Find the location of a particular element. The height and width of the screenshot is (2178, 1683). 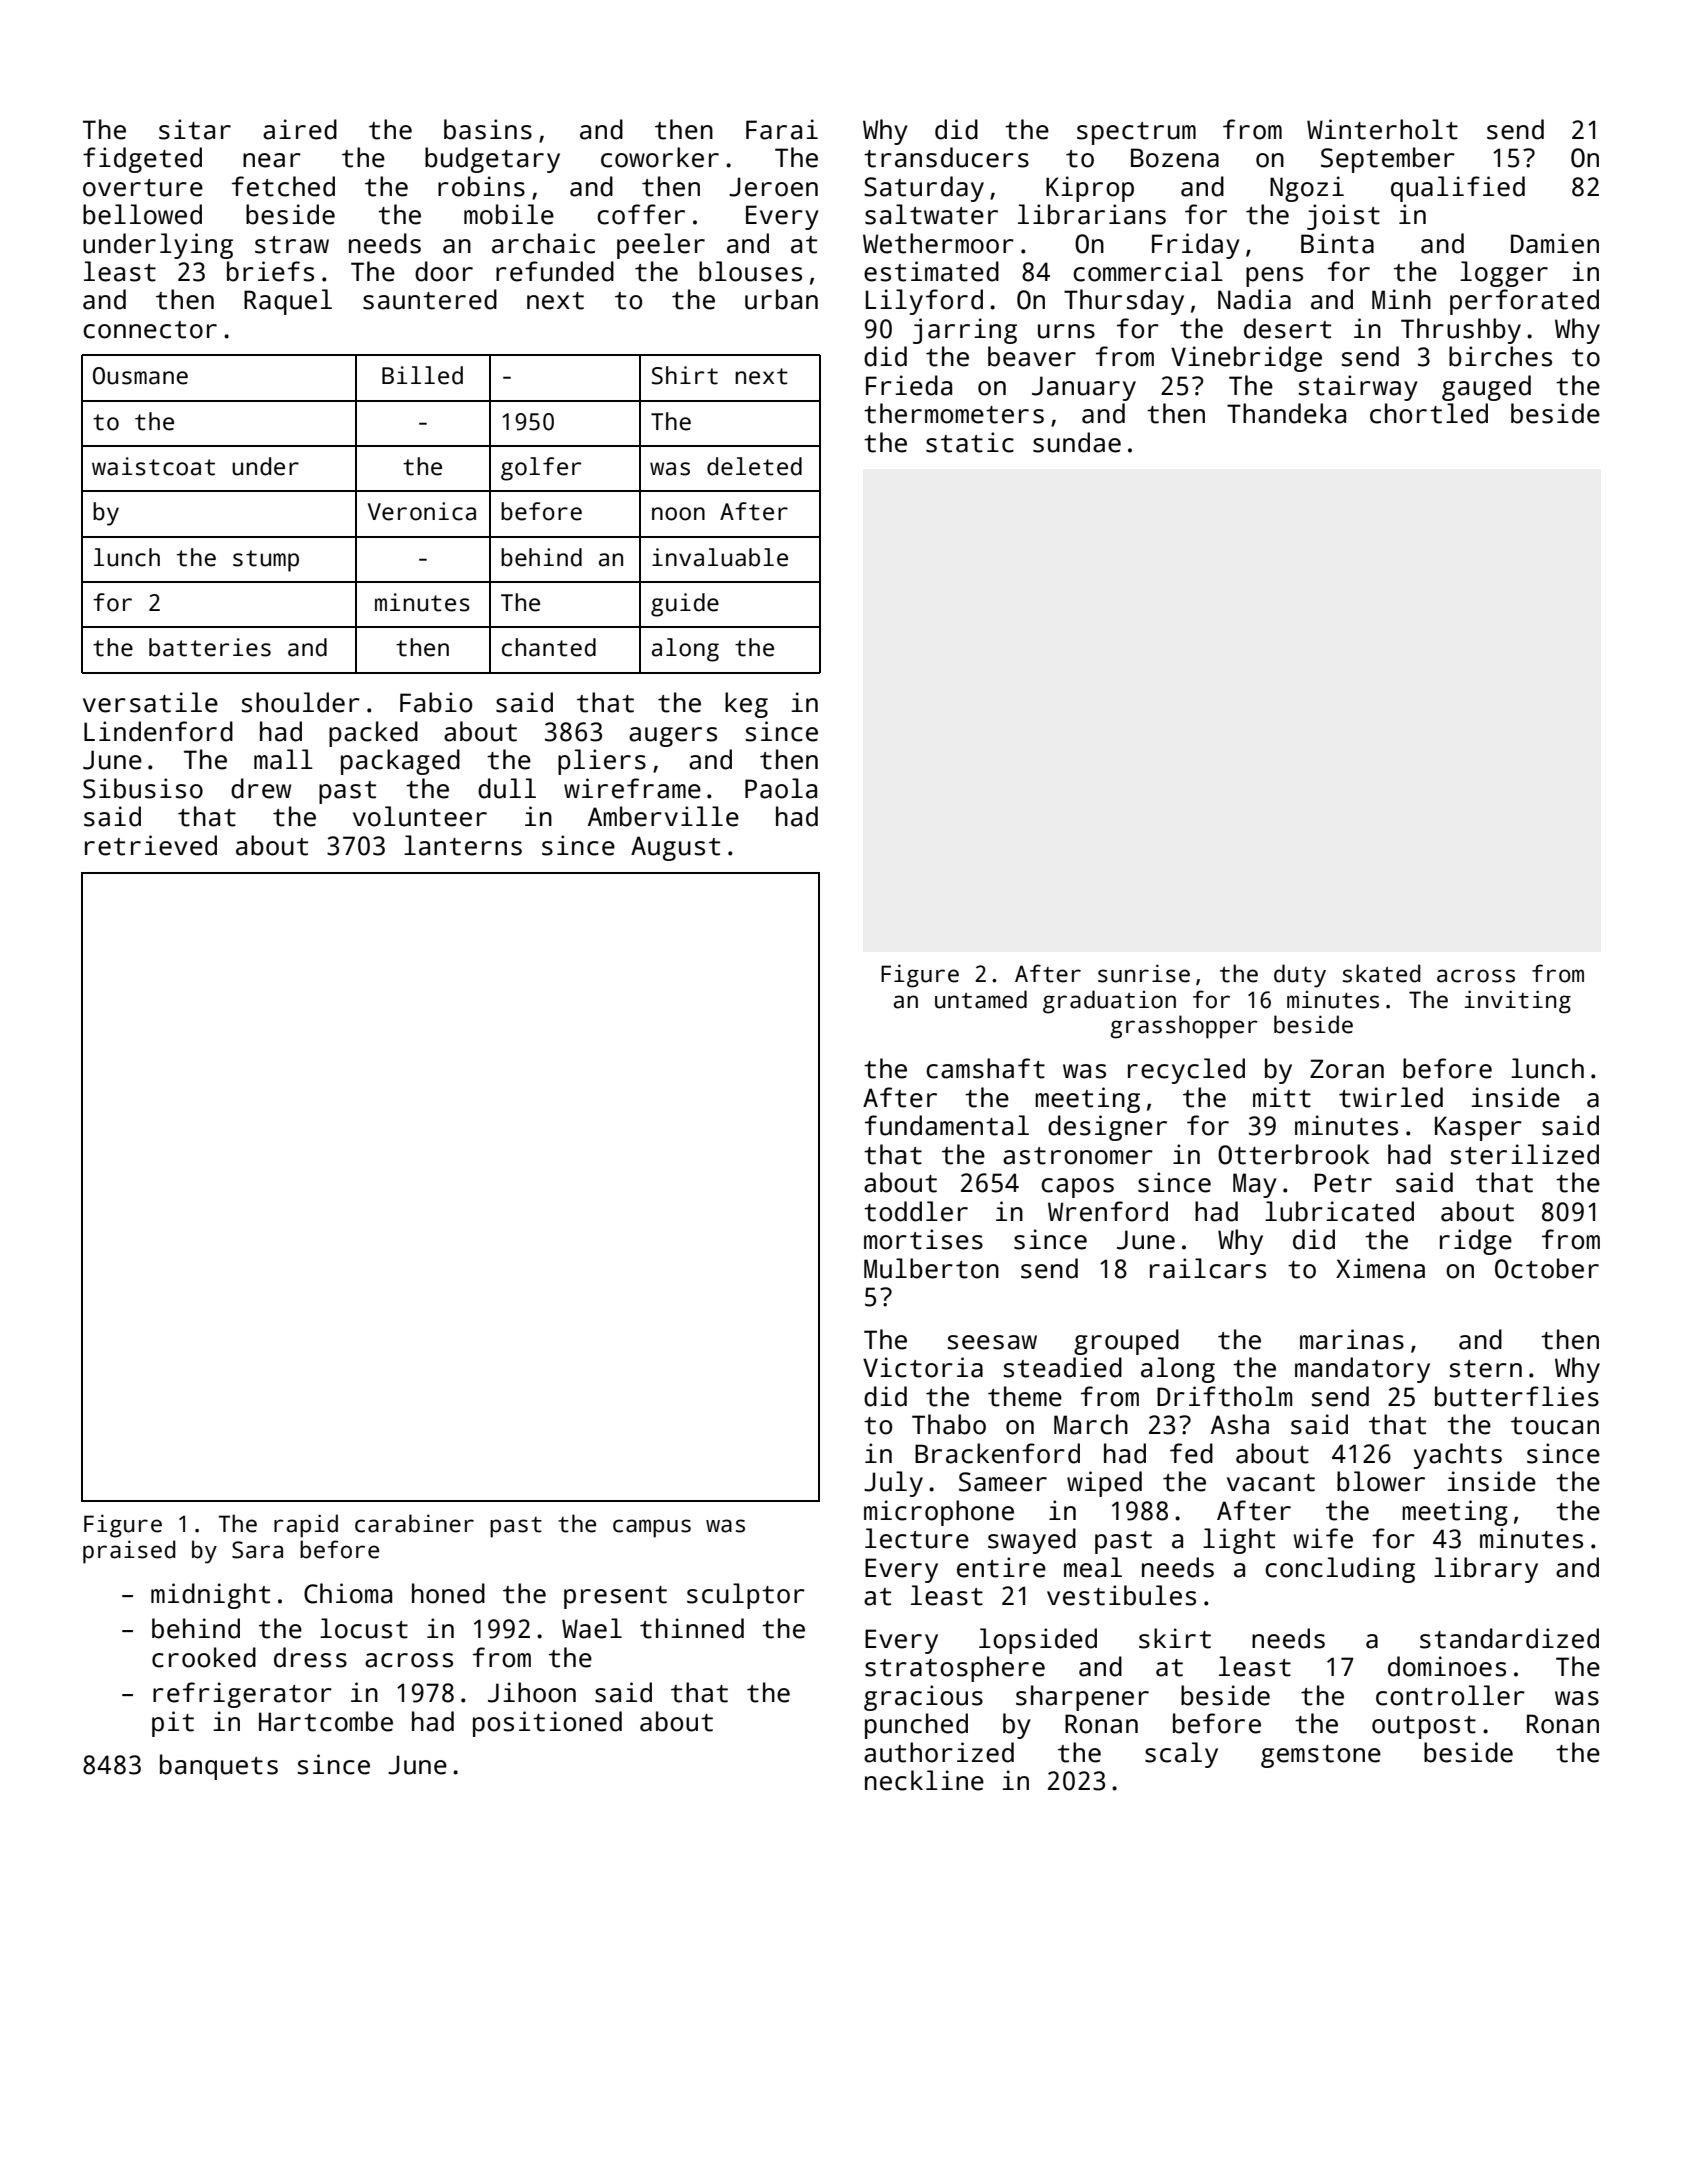

Winterholt is located at coordinates (1382, 129).
